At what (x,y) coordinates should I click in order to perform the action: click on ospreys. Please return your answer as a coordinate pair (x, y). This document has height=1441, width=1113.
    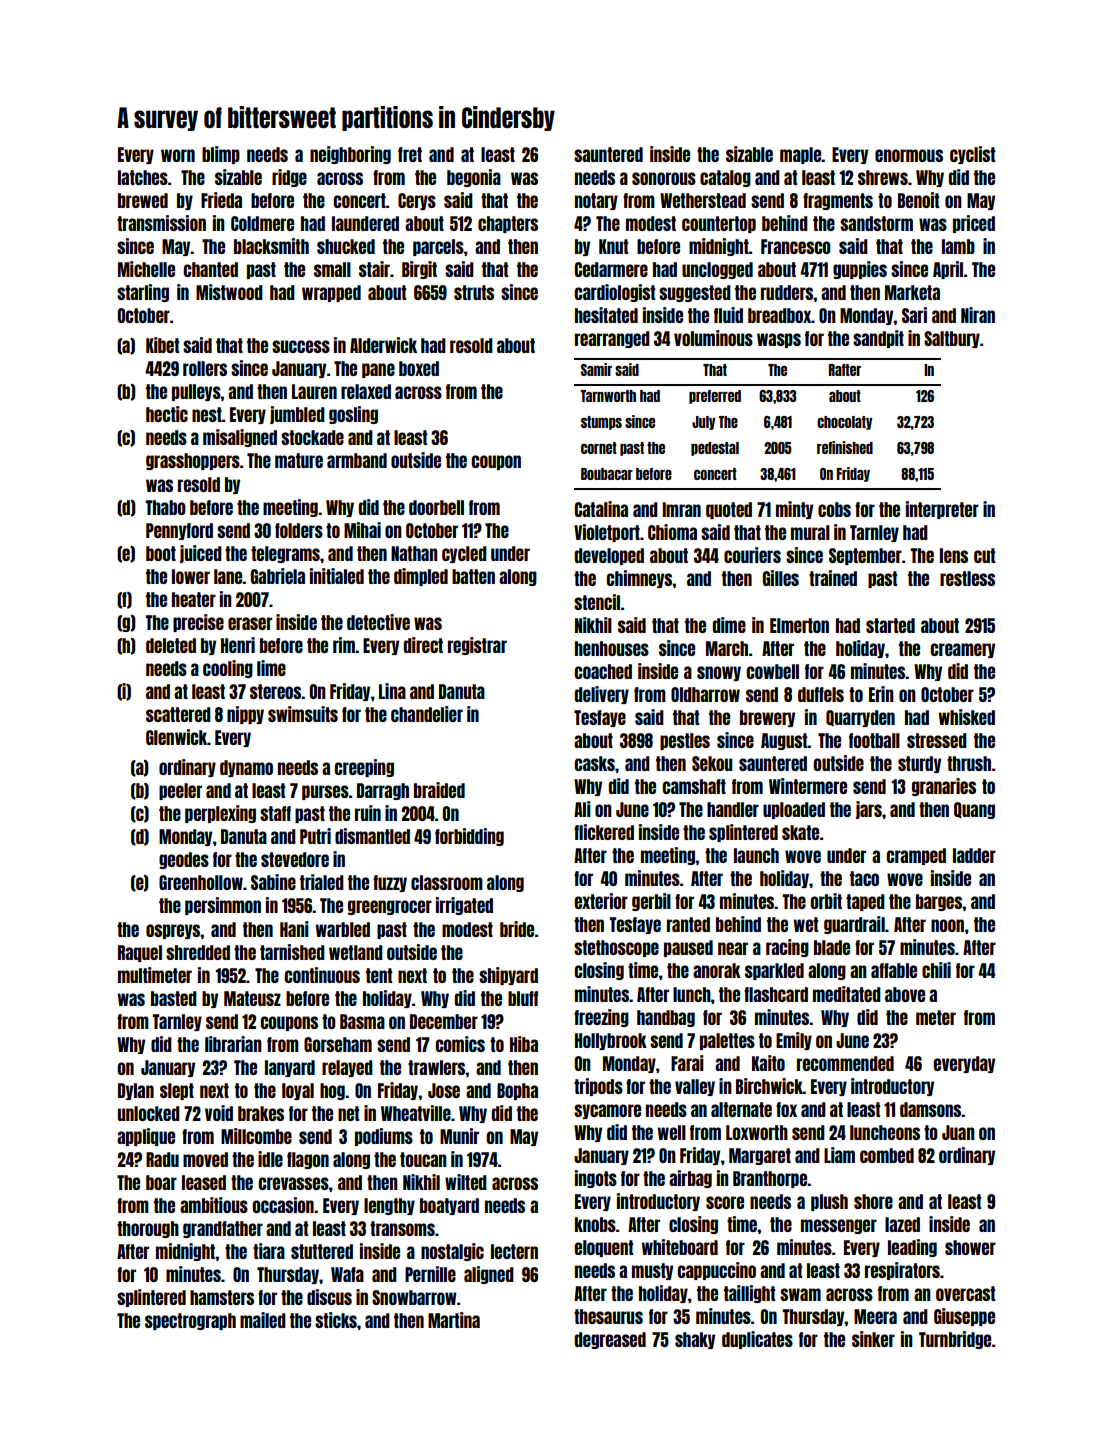
    Looking at the image, I should click on (173, 931).
